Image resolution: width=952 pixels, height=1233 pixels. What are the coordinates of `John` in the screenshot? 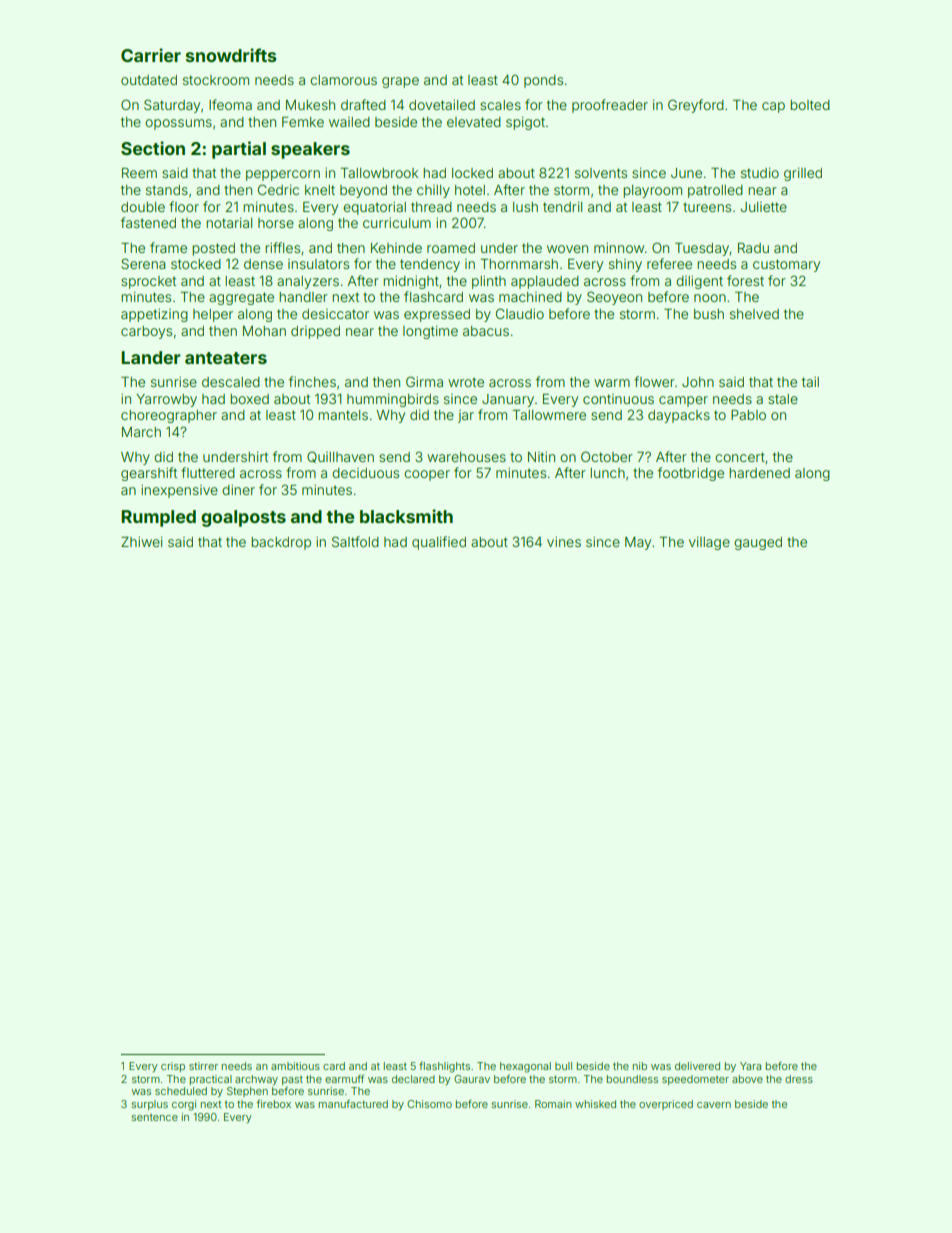 It's located at (698, 382).
